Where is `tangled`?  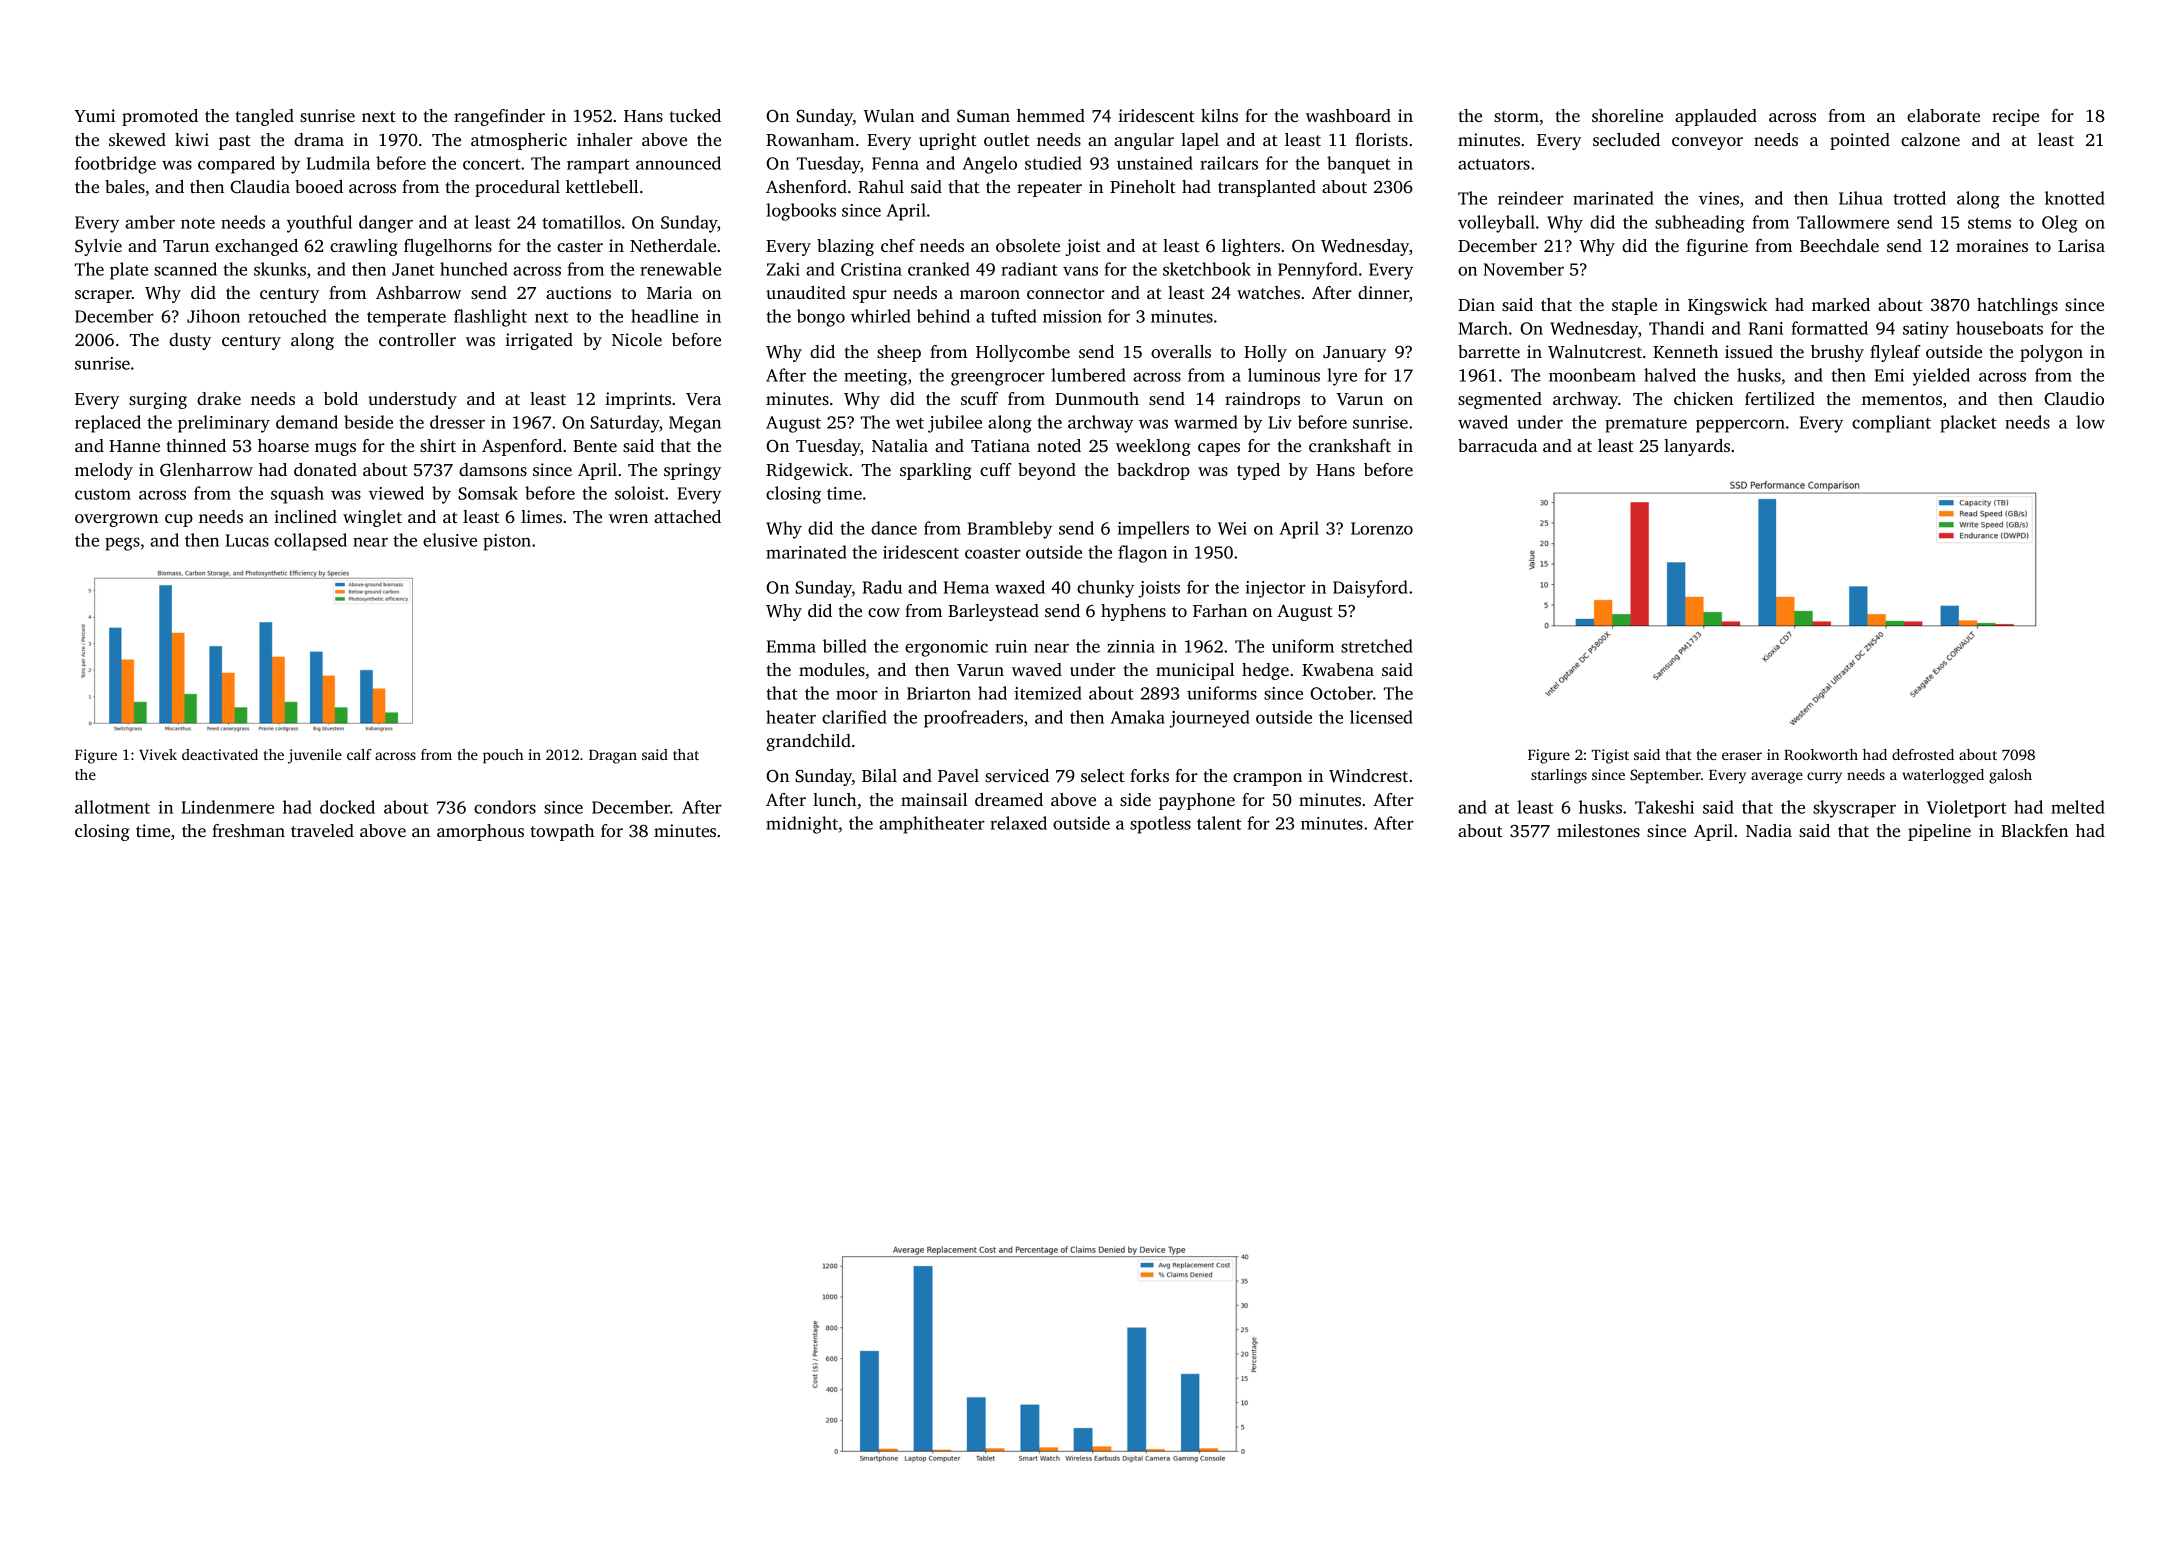
tangled is located at coordinates (265, 117).
